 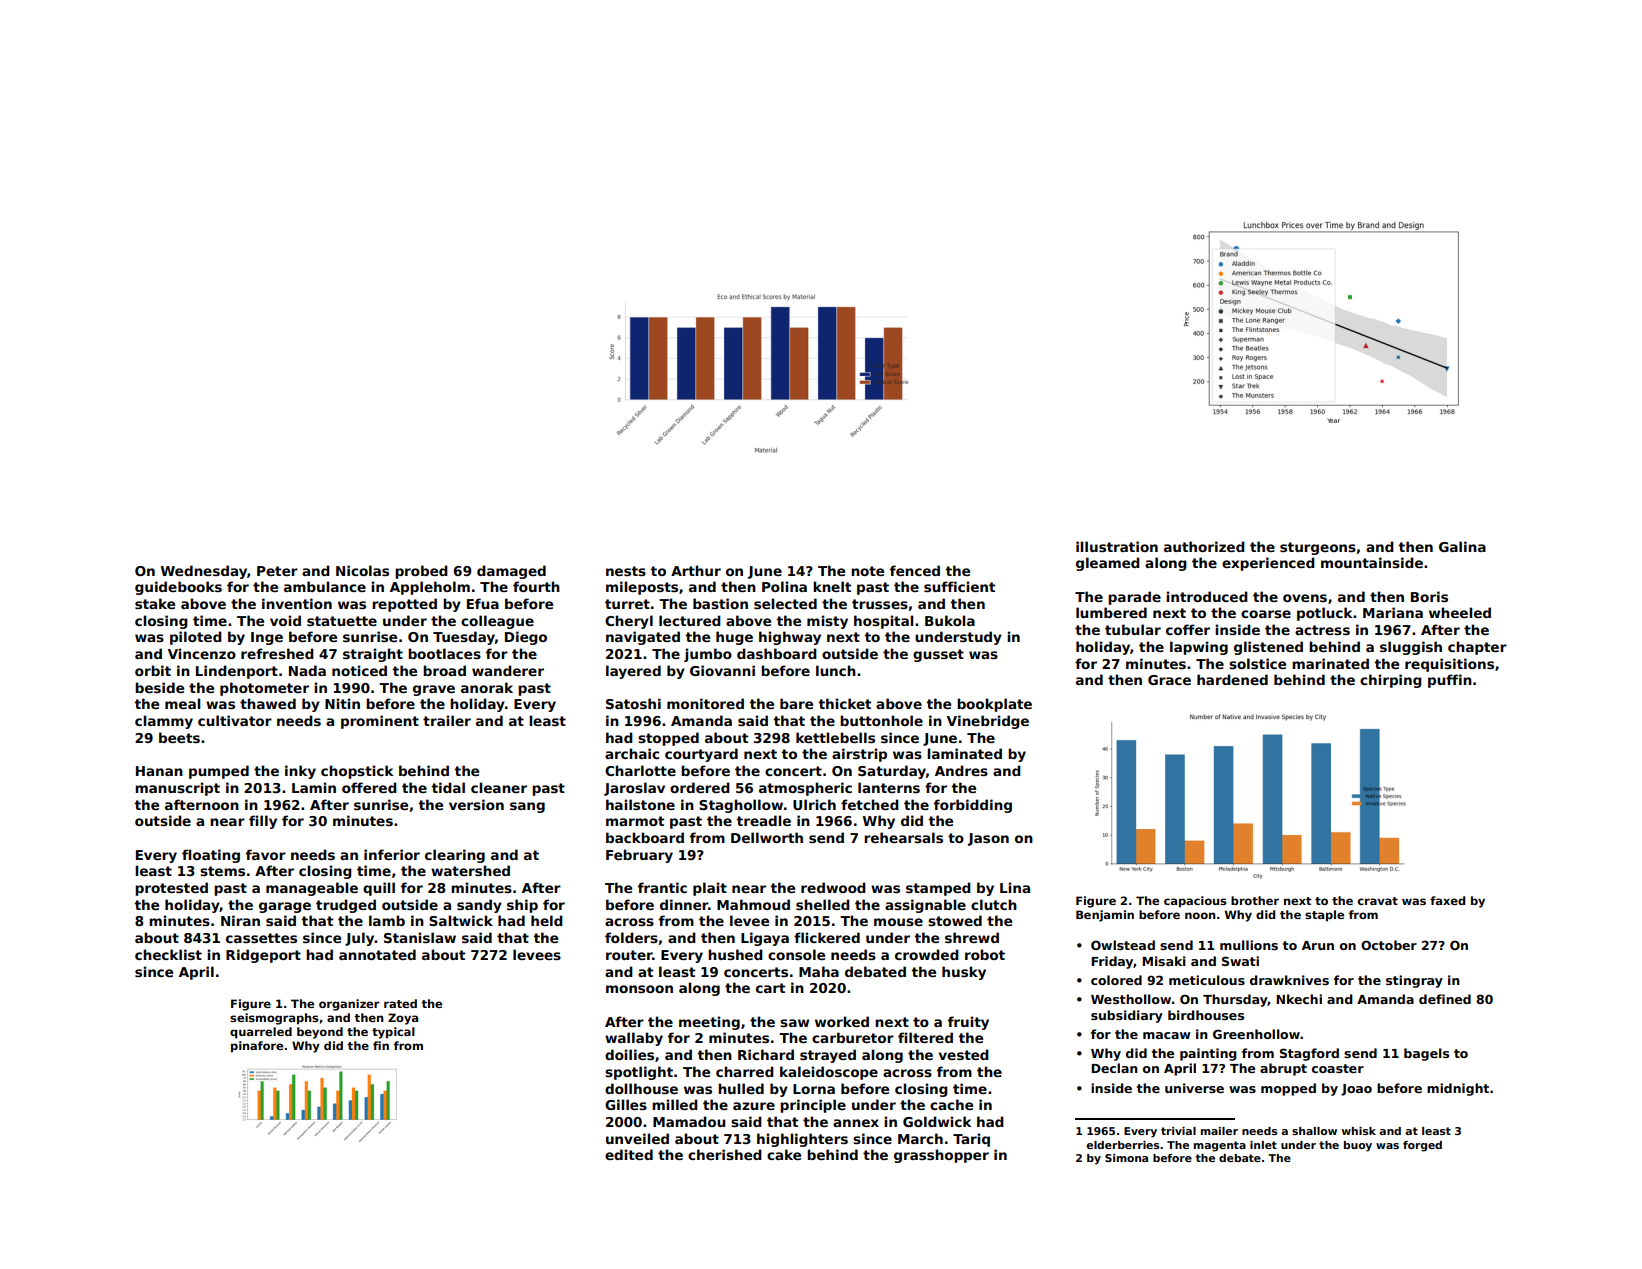 I want to click on Saltwick, so click(x=461, y=920).
